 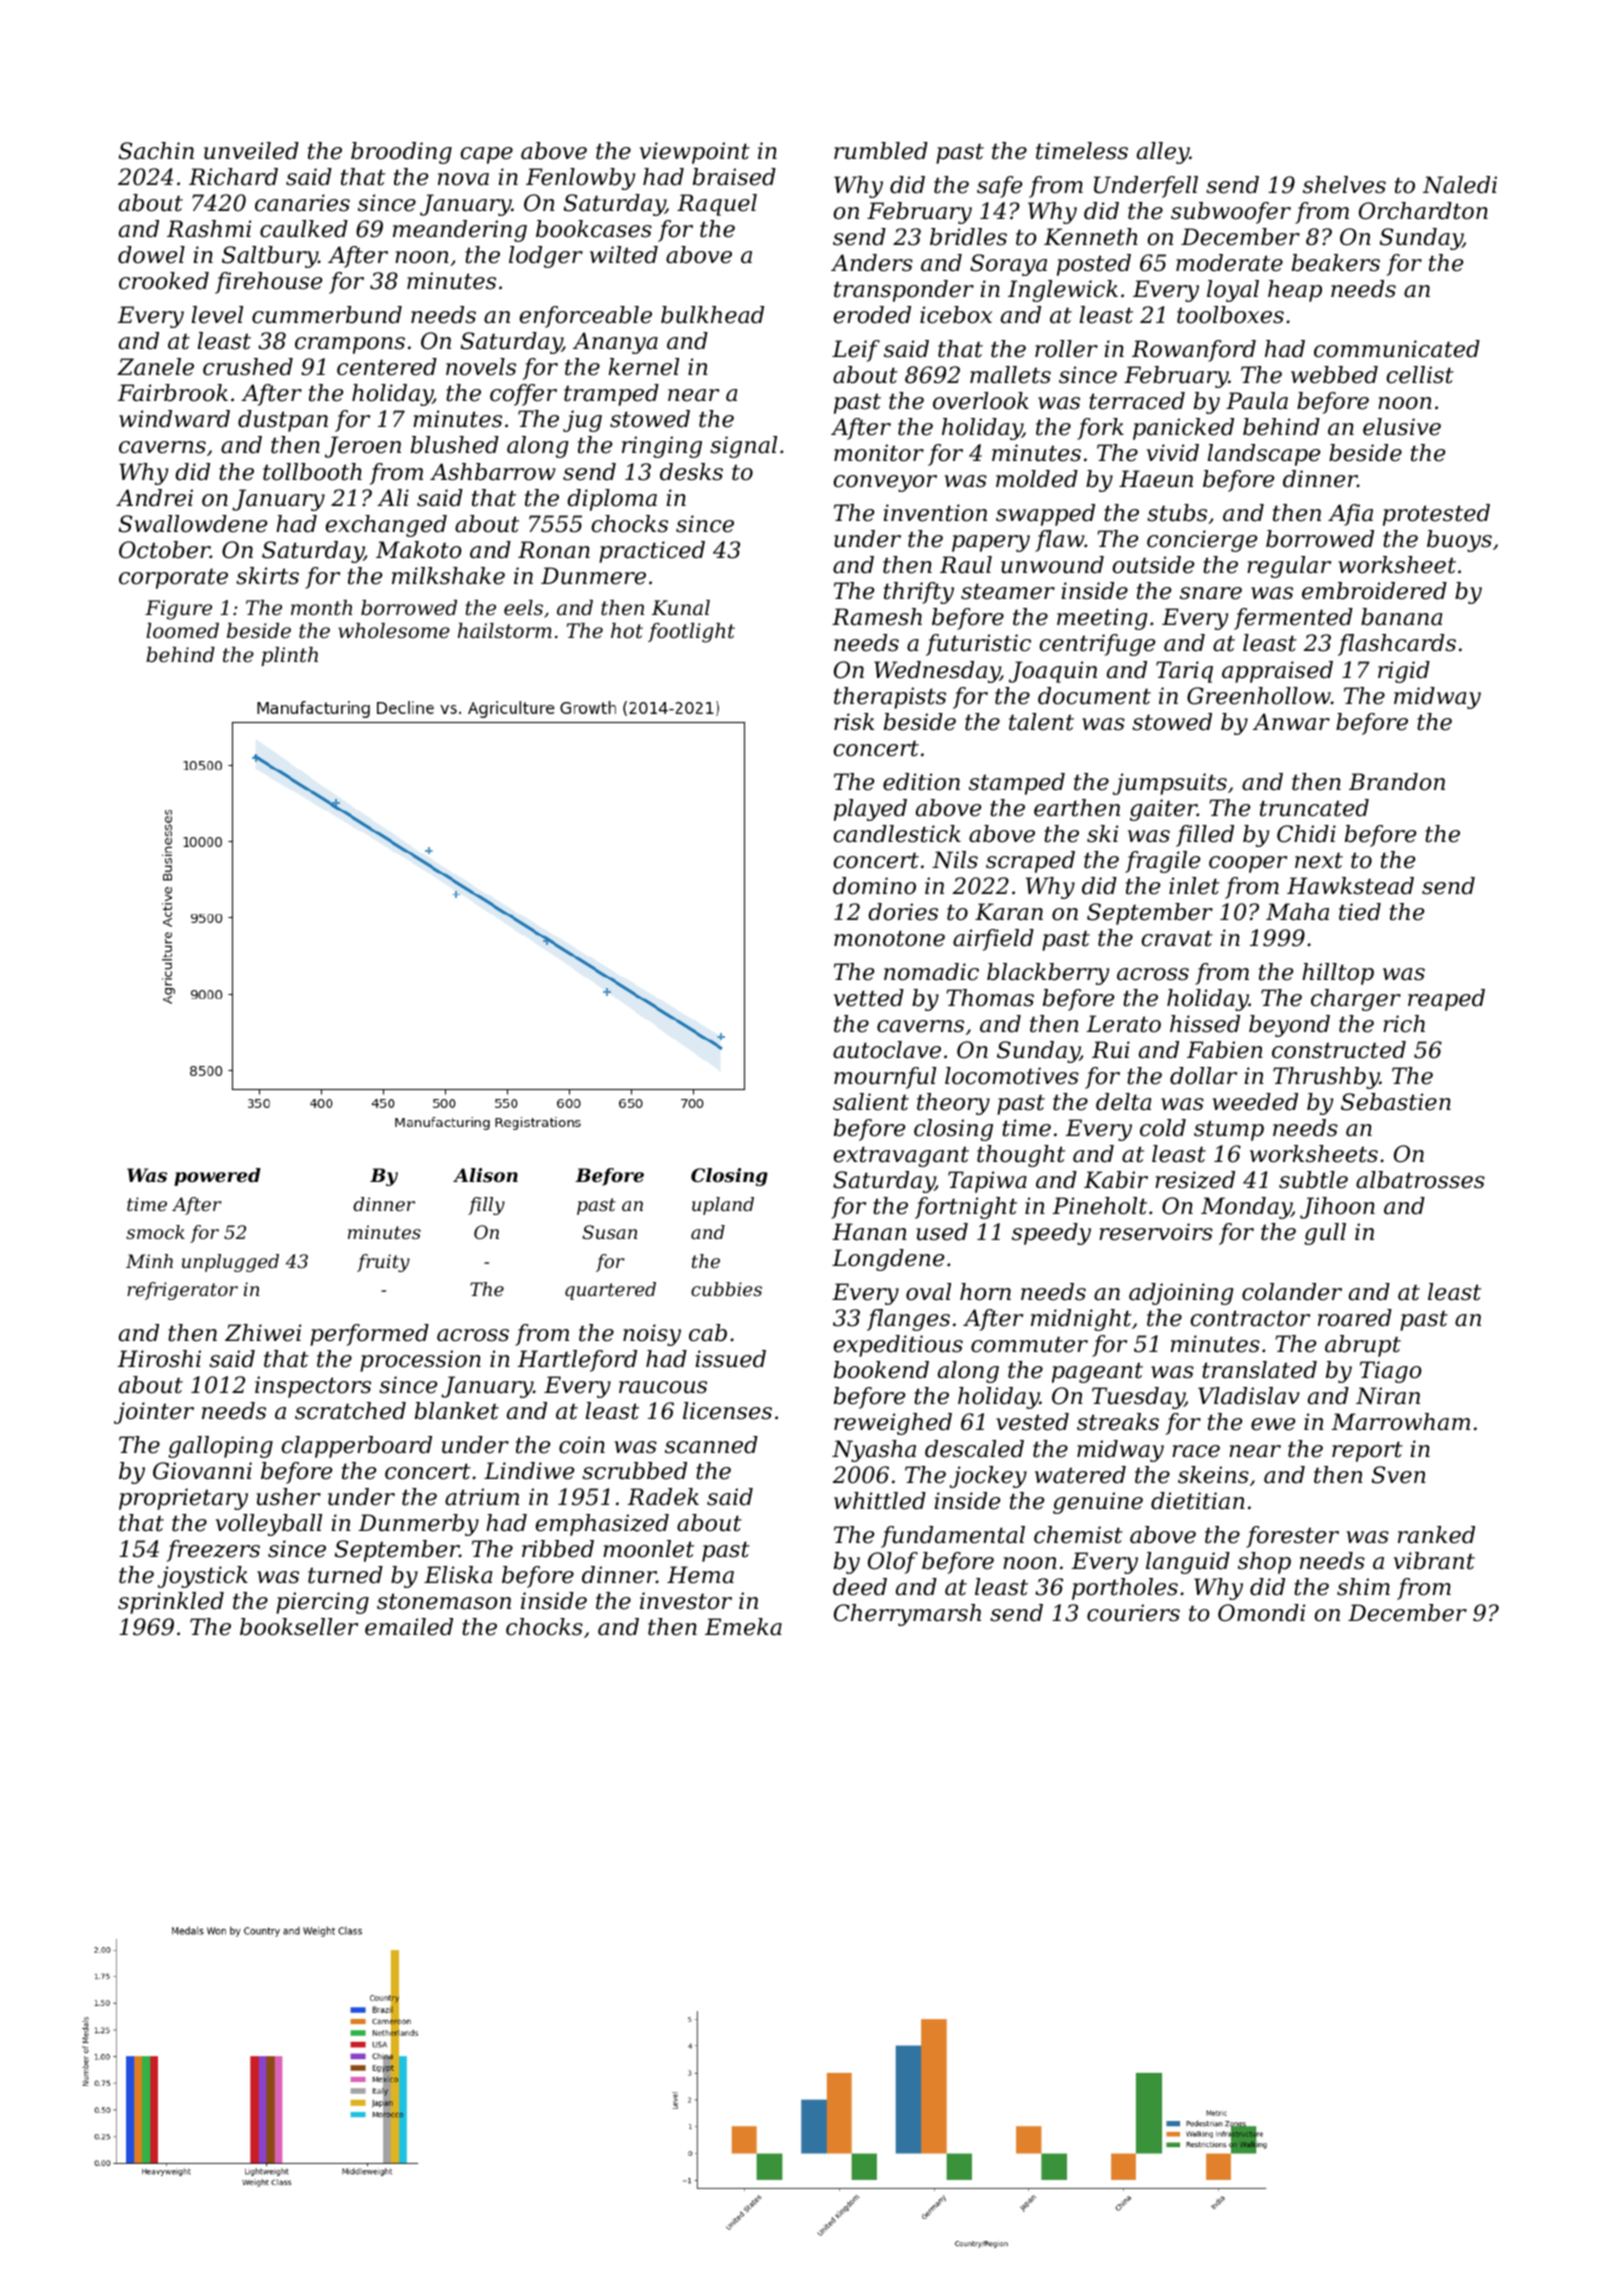 What do you see at coordinates (267, 576) in the screenshot?
I see `skirts` at bounding box center [267, 576].
